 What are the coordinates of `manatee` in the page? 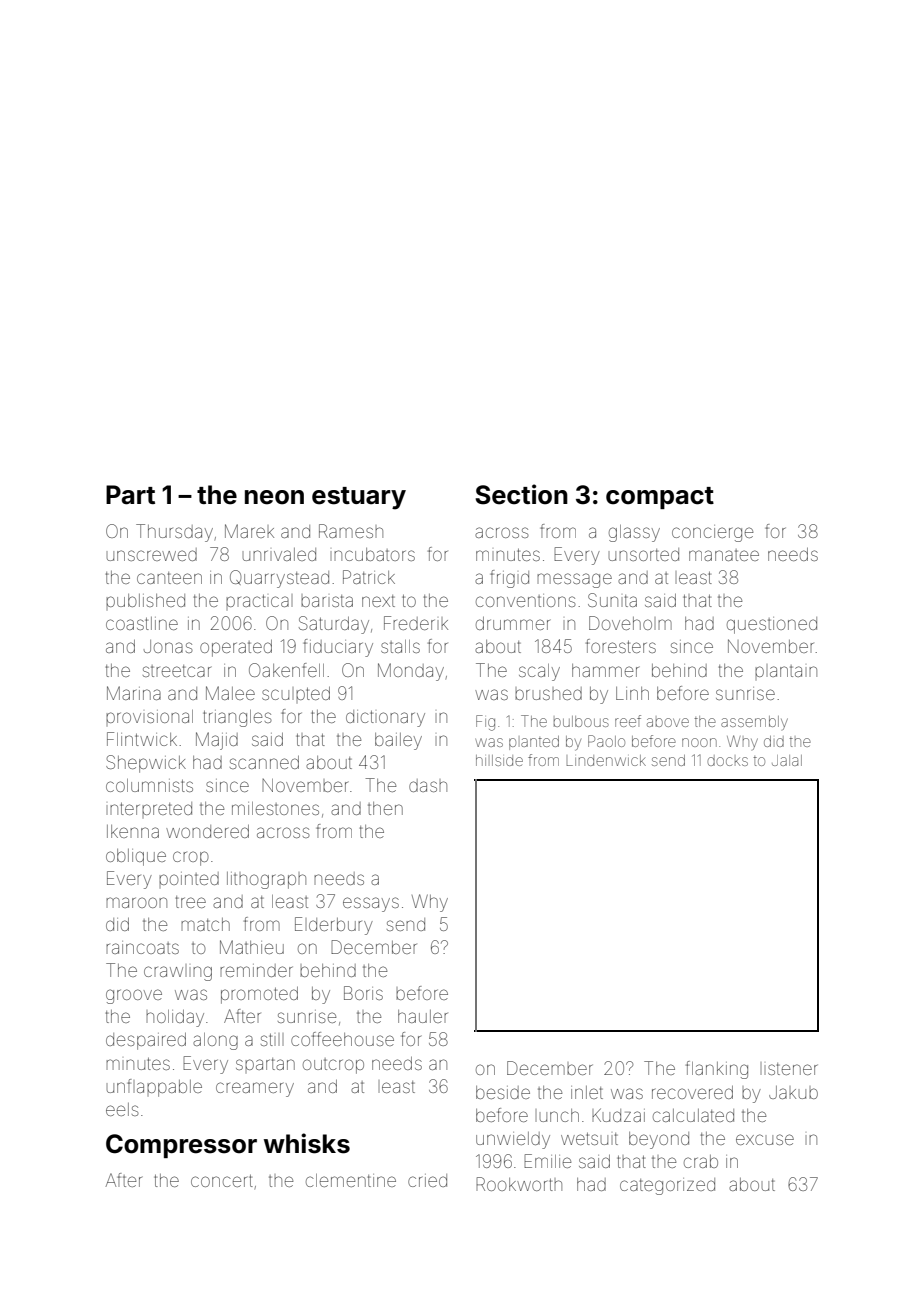 It's located at (724, 555).
